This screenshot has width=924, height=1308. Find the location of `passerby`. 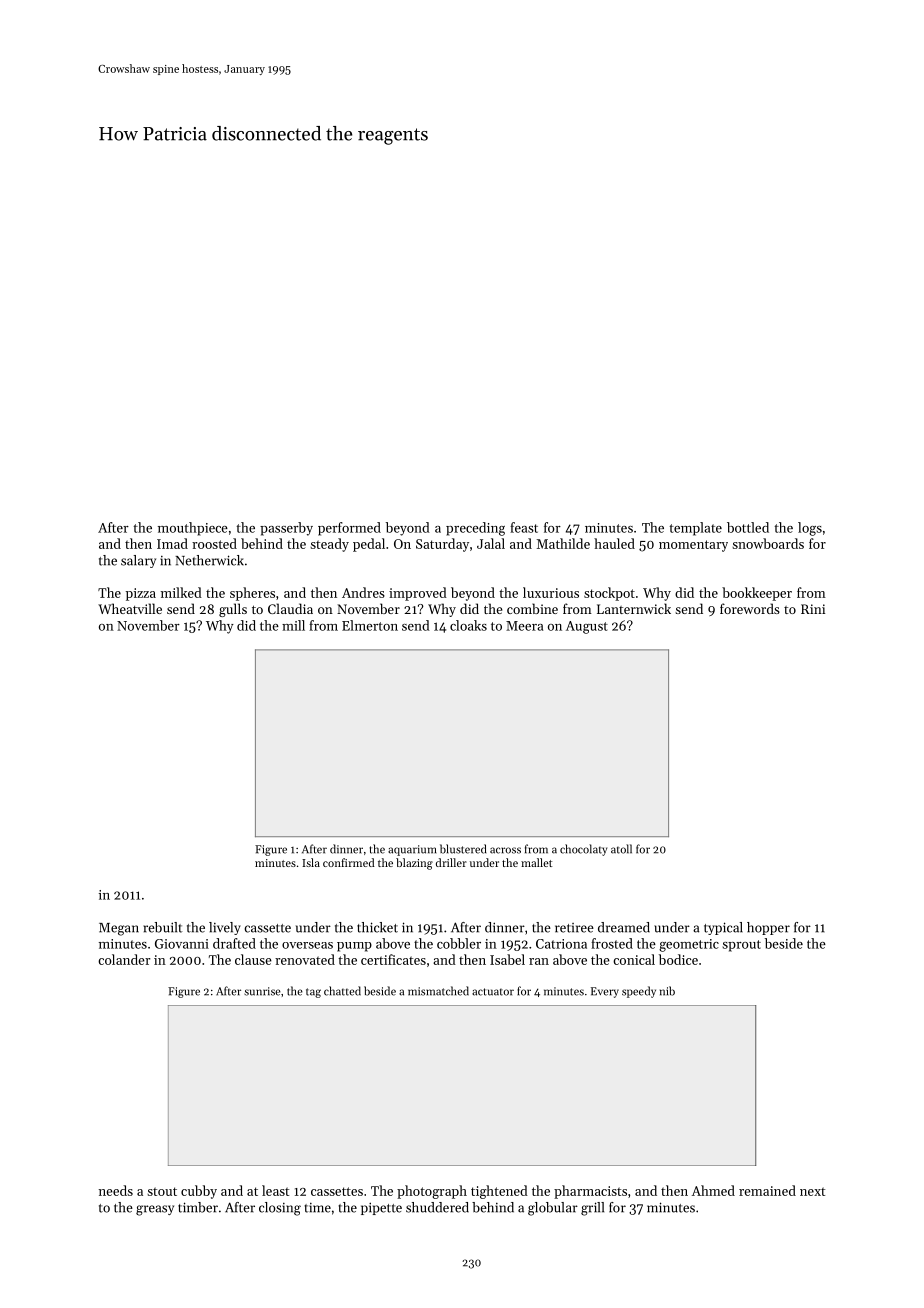

passerby is located at coordinates (286, 529).
